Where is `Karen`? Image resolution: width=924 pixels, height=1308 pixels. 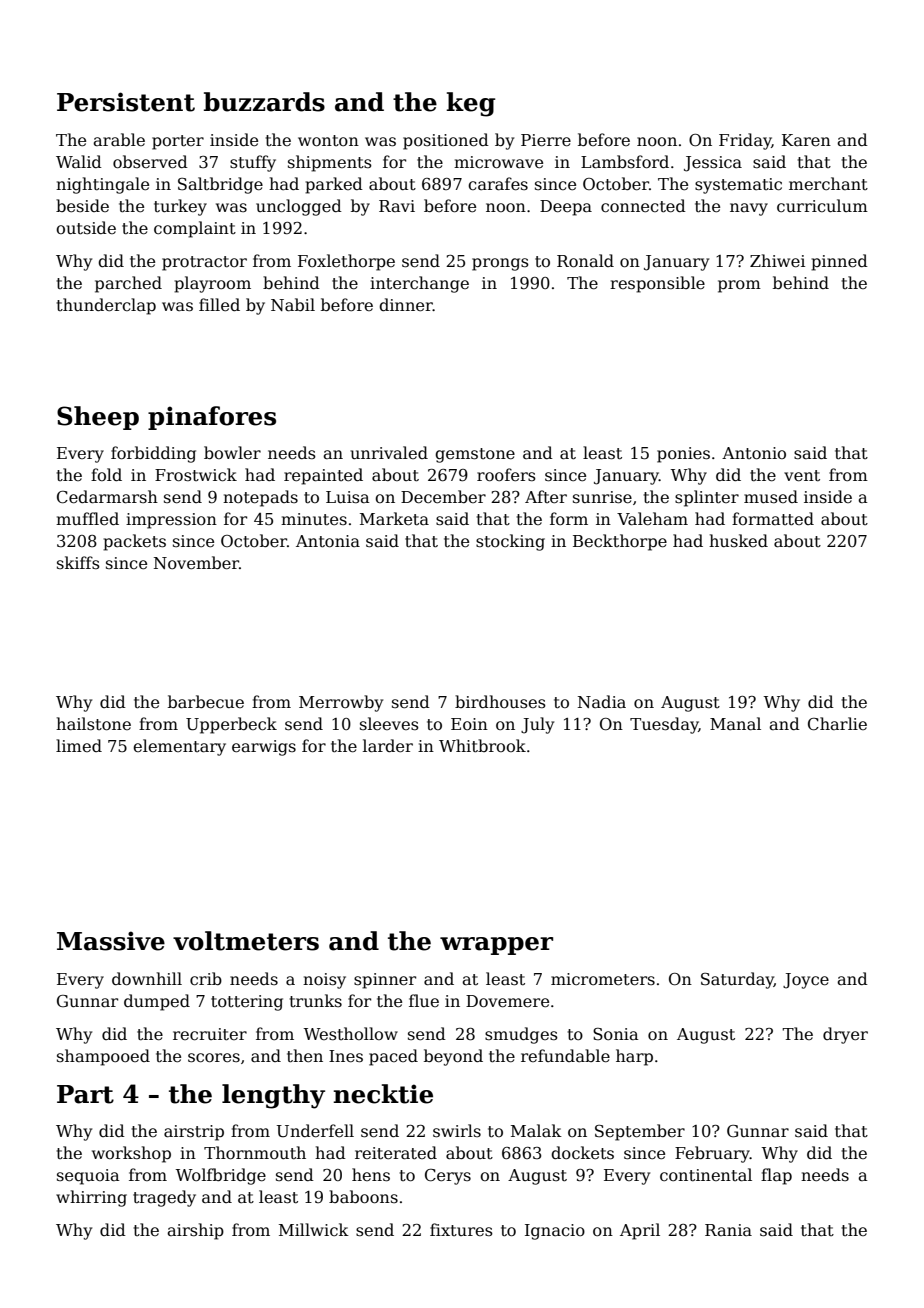
Karen is located at coordinates (806, 140).
